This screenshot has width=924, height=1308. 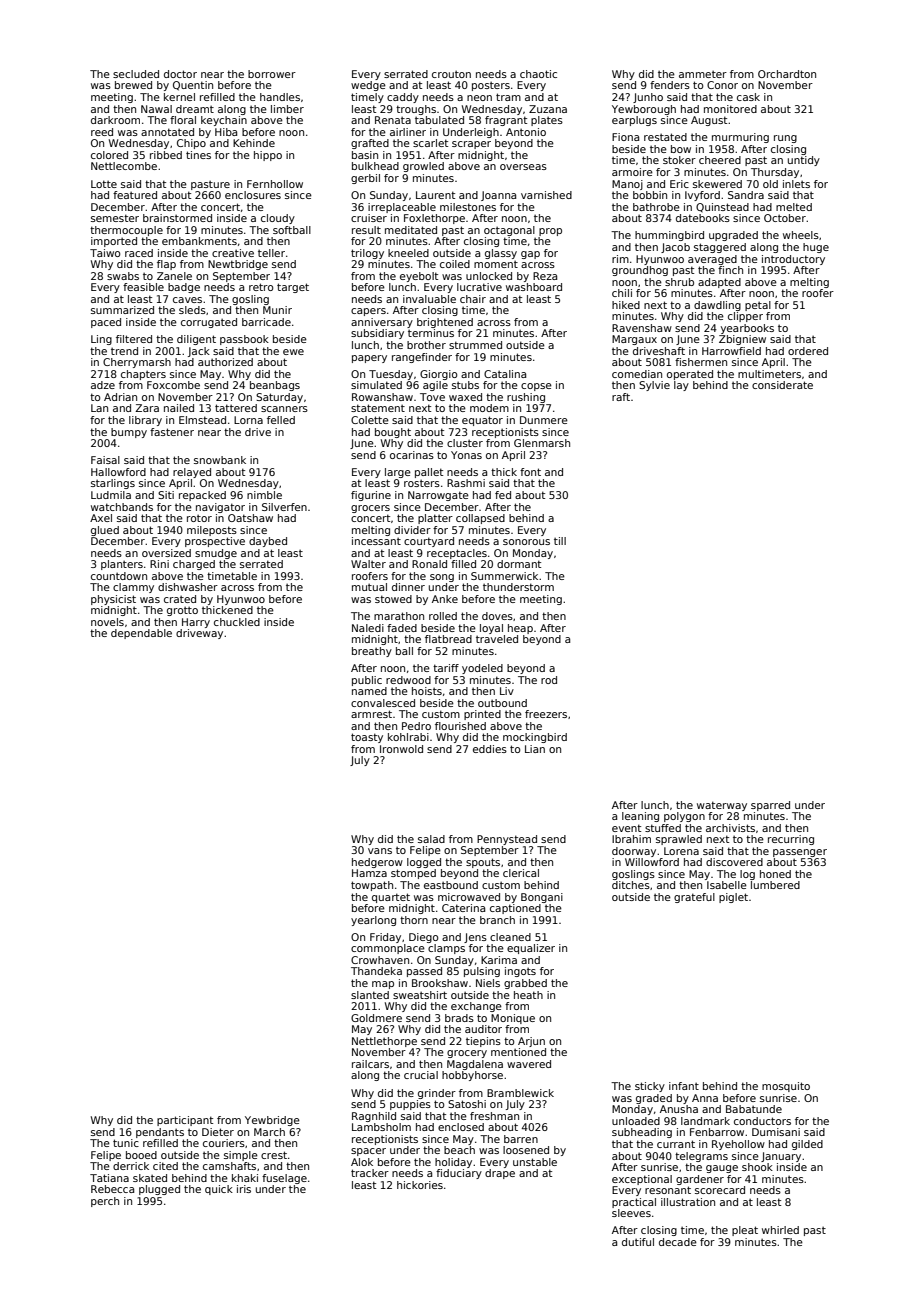 I want to click on considerate, so click(x=782, y=385).
